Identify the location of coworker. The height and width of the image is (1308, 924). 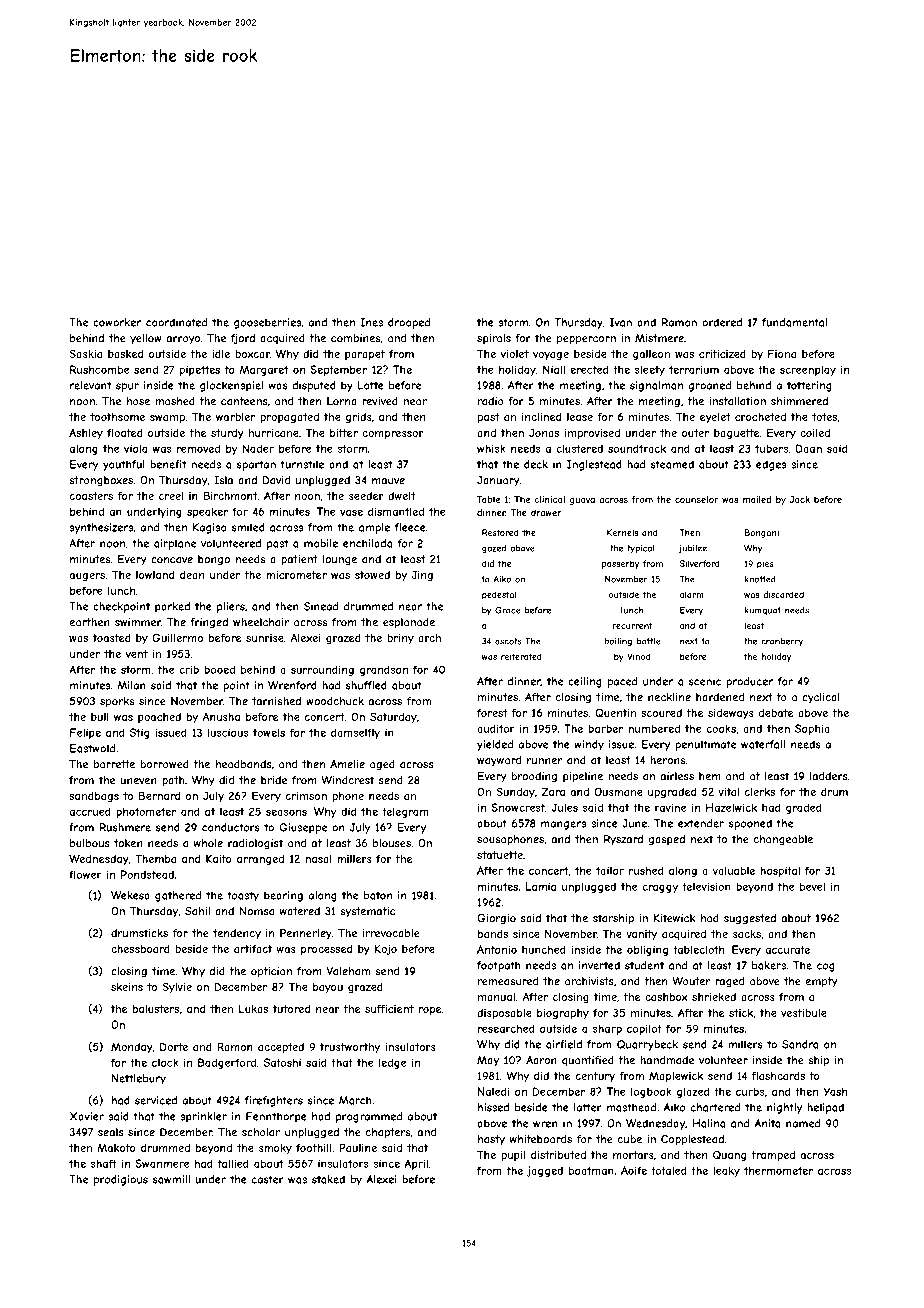
(117, 322).
